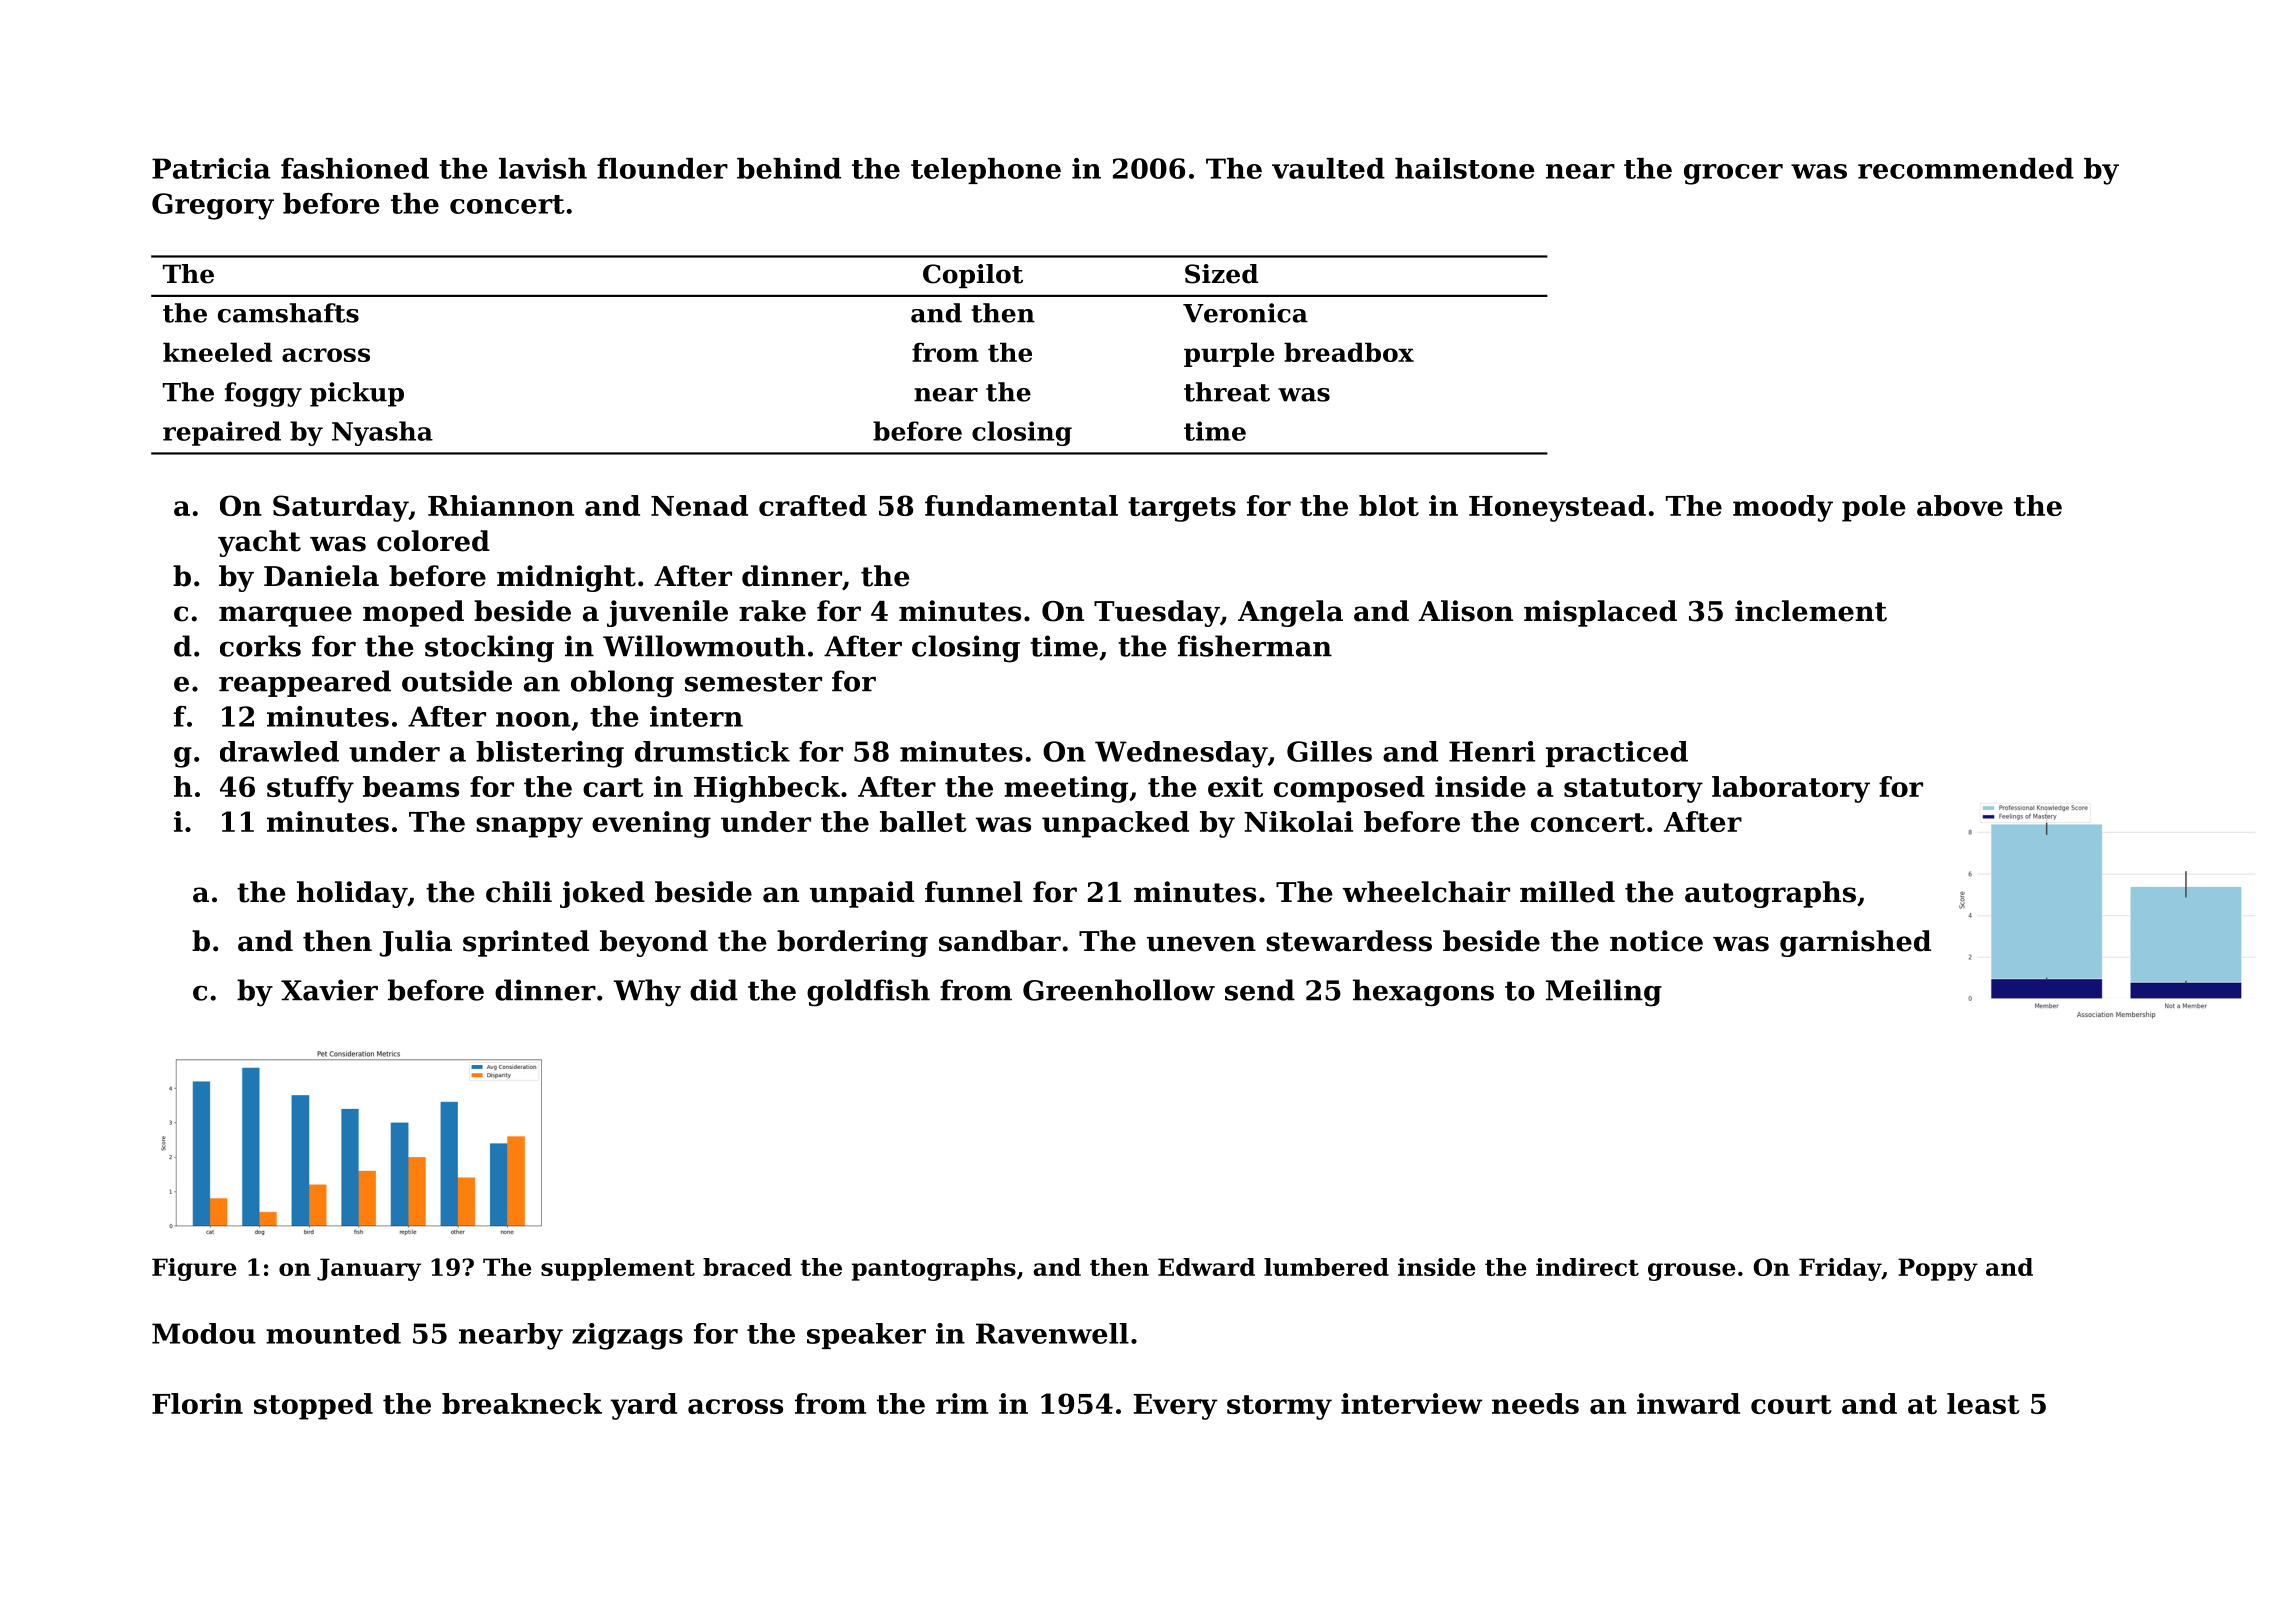  I want to click on funnel, so click(973, 892).
